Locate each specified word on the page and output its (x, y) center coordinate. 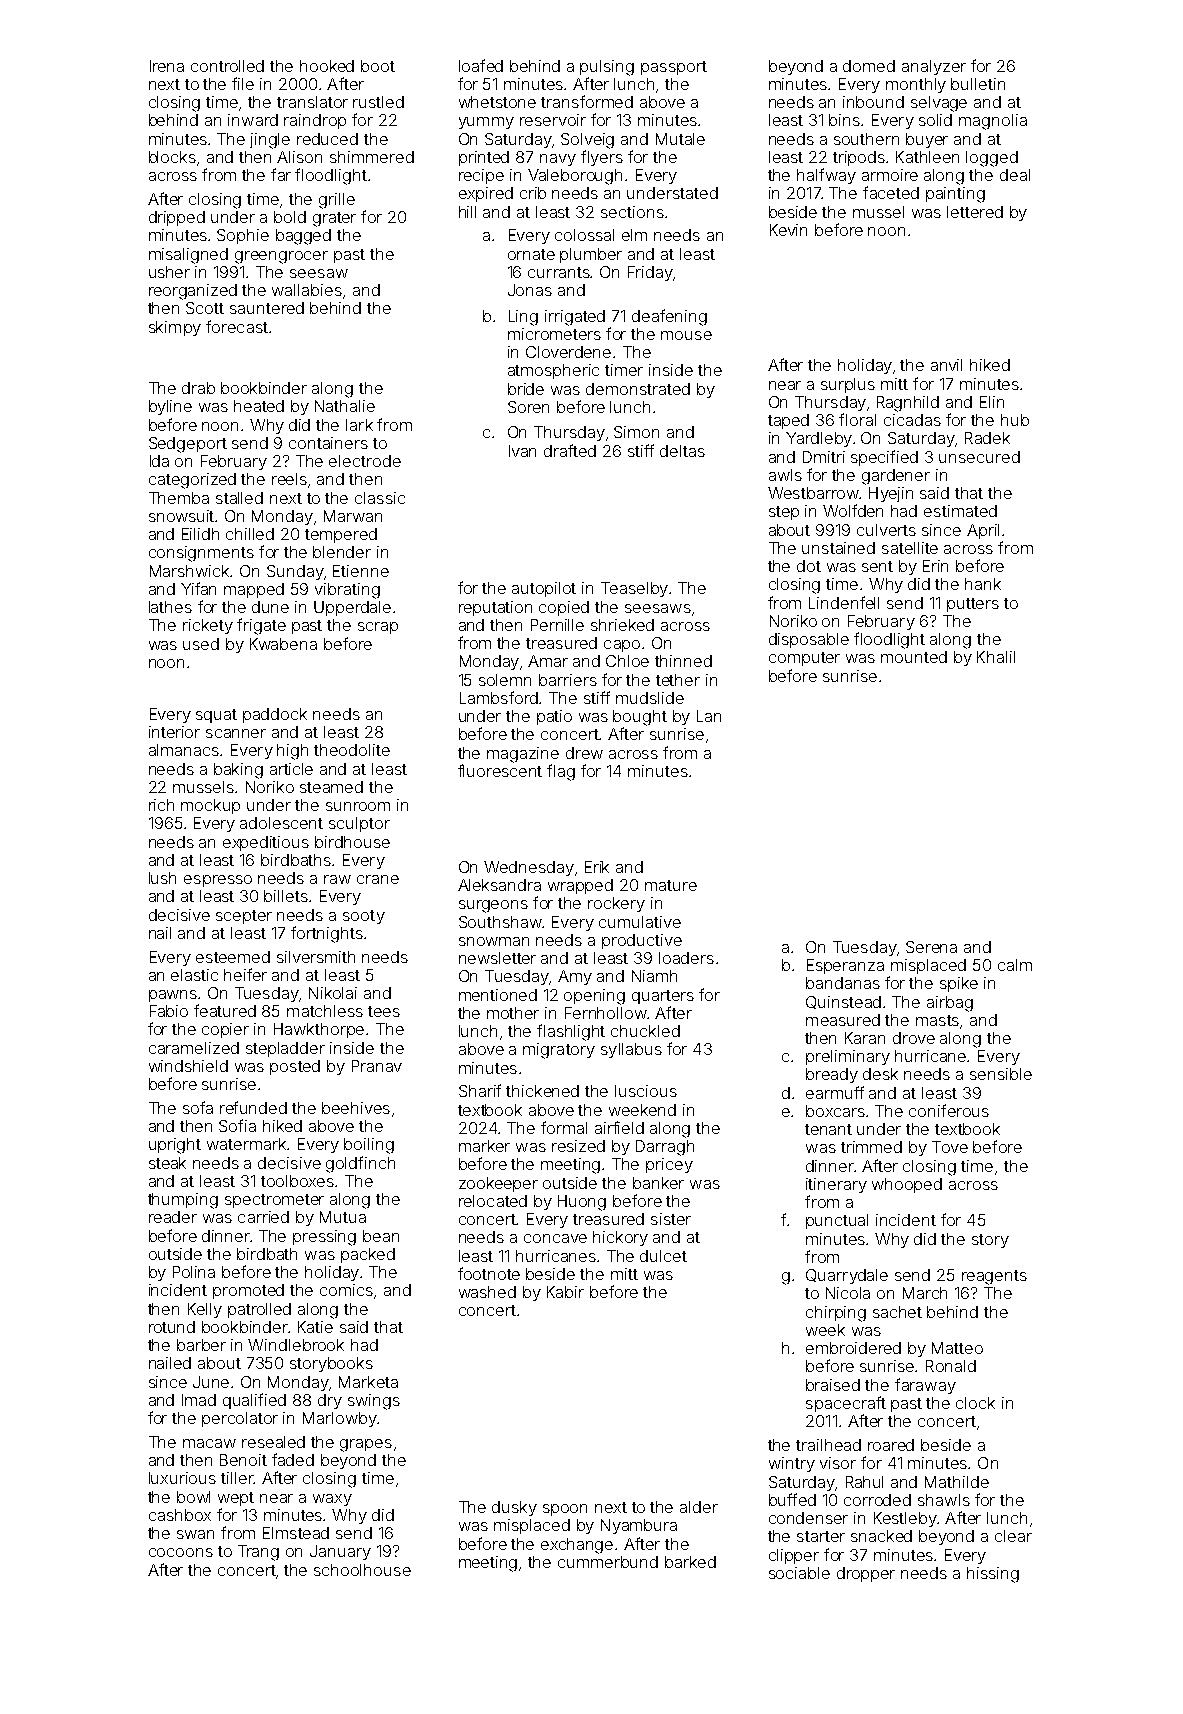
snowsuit (182, 516)
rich (161, 805)
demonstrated (638, 389)
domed (869, 66)
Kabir (565, 1292)
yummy (486, 123)
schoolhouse (362, 1570)
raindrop (315, 121)
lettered (975, 212)
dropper (866, 1574)
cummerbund (608, 1562)
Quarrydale (847, 1276)
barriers (568, 680)
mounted (914, 657)
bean (381, 1236)
